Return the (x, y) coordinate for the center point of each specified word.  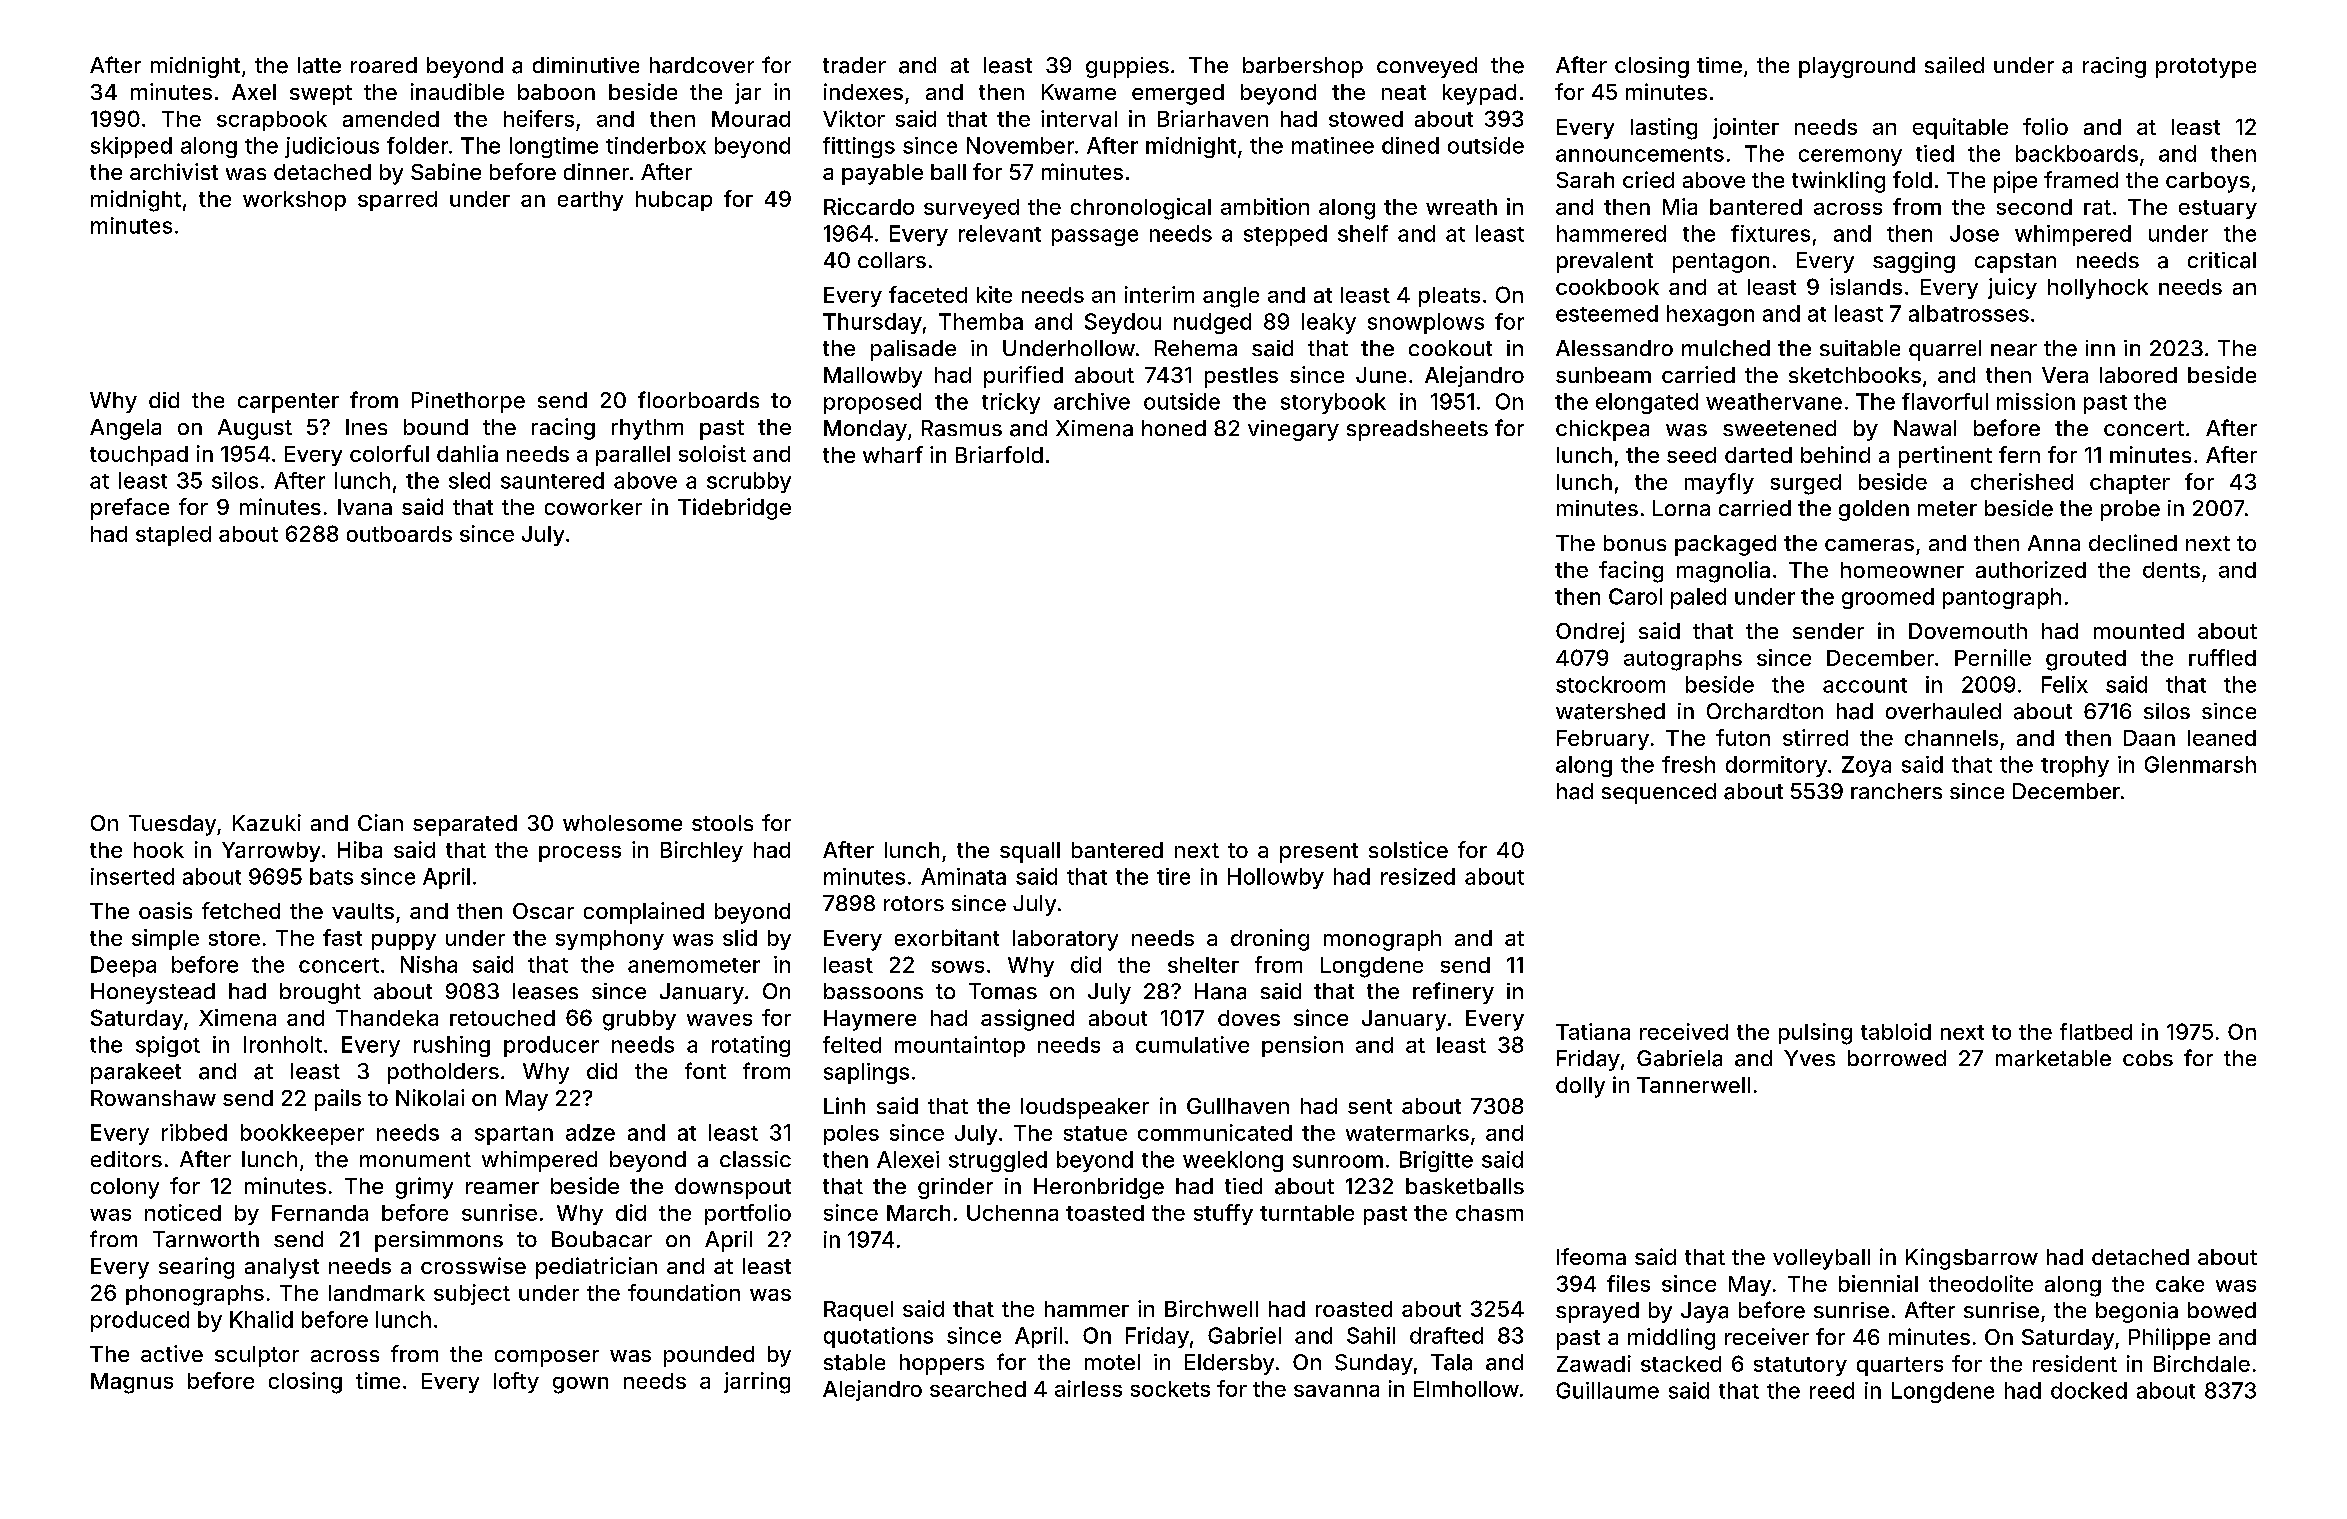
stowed (1366, 119)
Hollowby (1276, 878)
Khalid (261, 1319)
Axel (254, 92)
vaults (363, 911)
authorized (2031, 569)
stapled (173, 536)
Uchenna (1012, 1213)
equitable (1960, 128)
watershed (1610, 711)
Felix (2065, 684)
